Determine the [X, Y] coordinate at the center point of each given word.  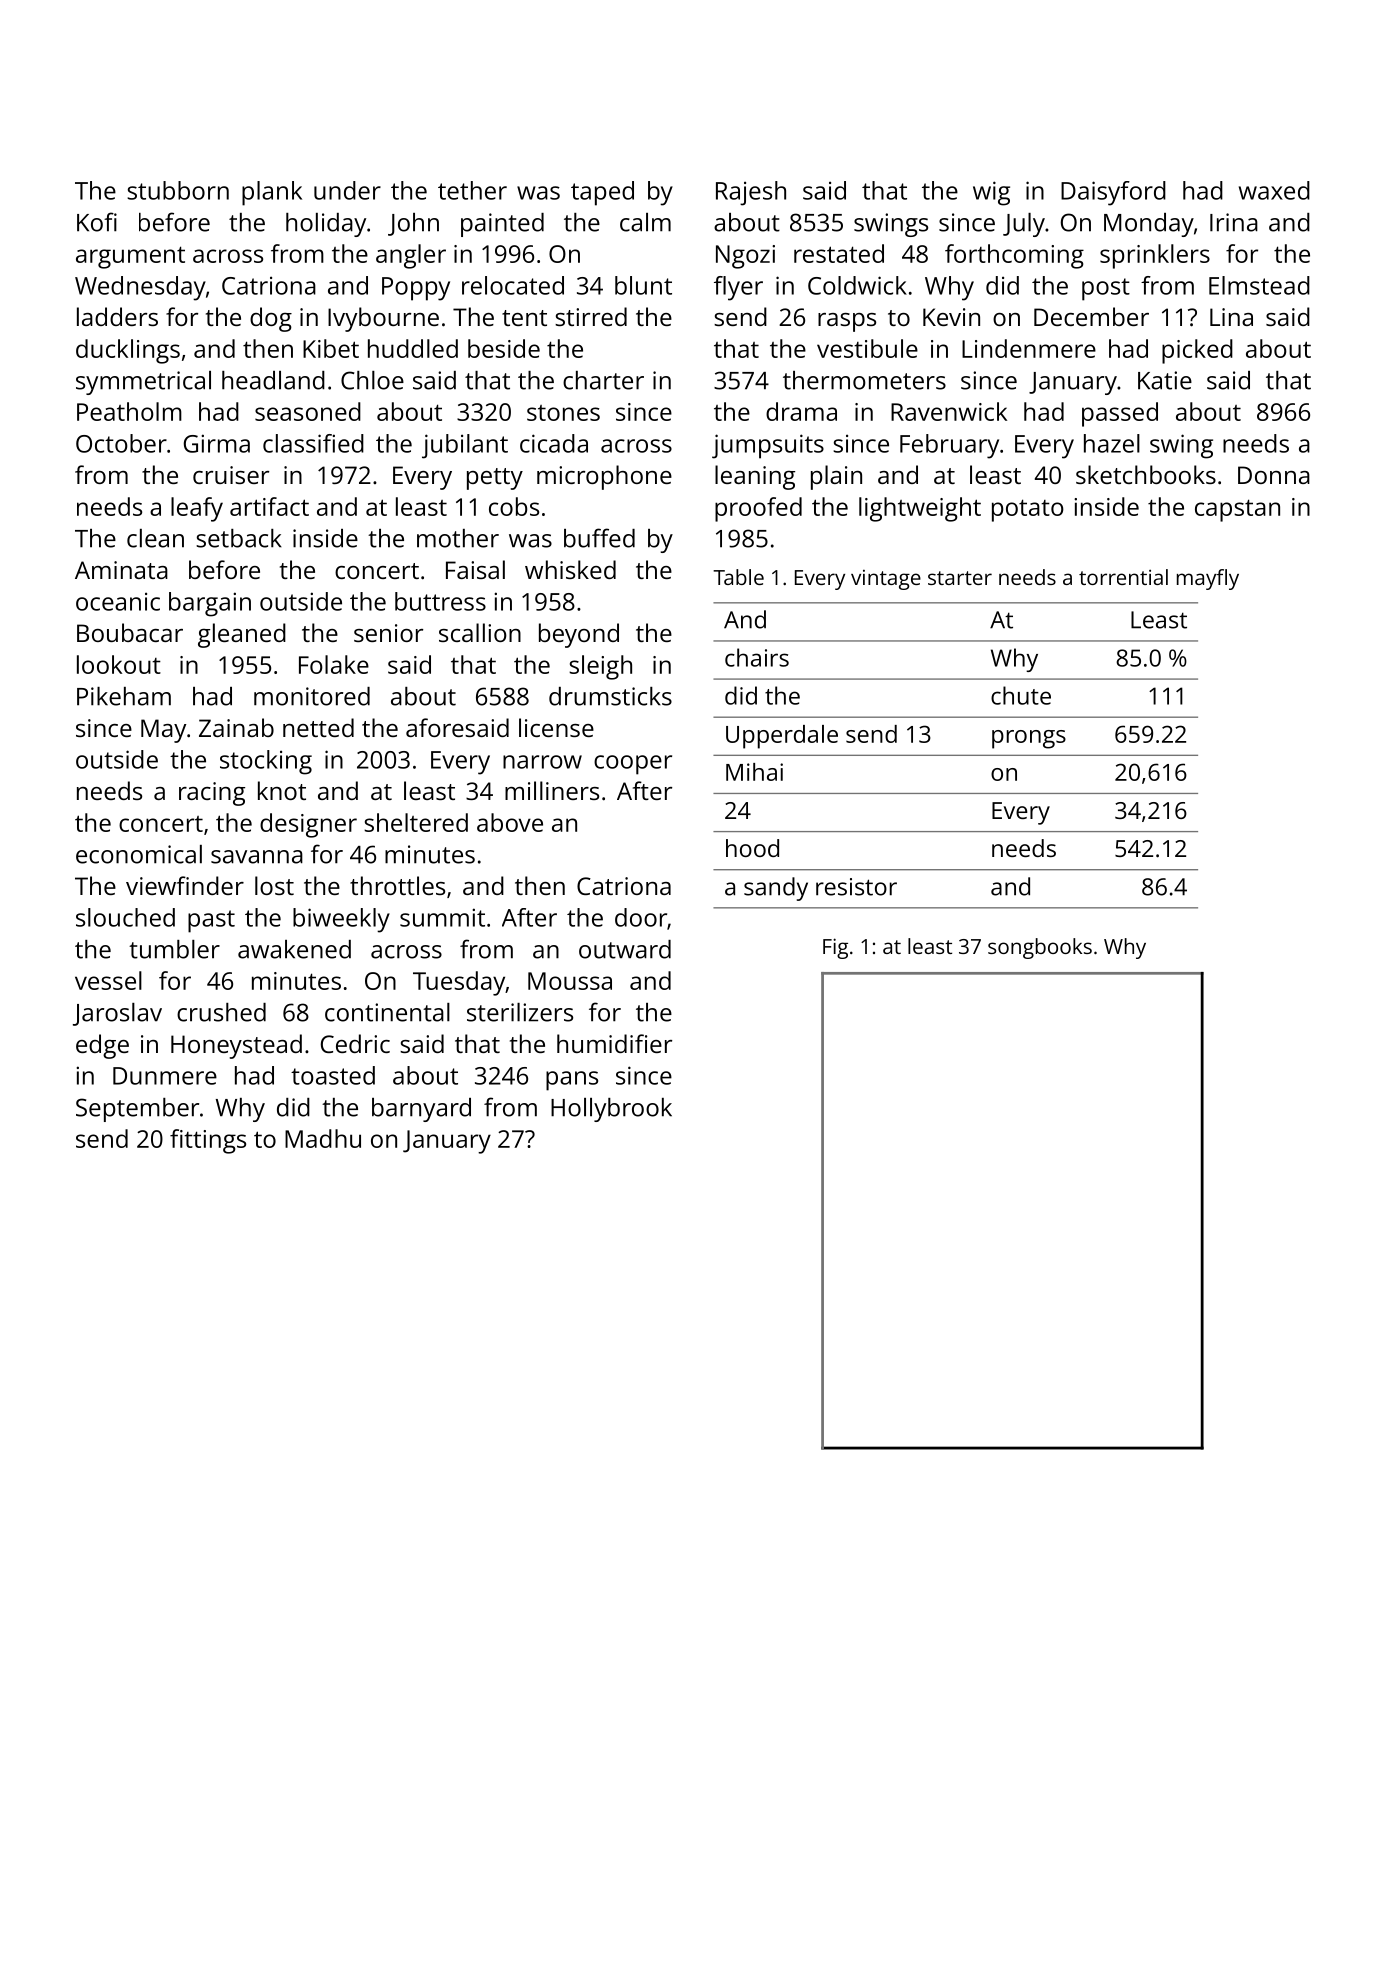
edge [102, 1046]
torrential [1123, 577]
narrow [542, 762]
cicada [554, 443]
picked [1197, 351]
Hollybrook [611, 1110]
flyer [738, 288]
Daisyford [1113, 193]
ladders [117, 316]
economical [139, 854]
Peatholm [129, 411]
